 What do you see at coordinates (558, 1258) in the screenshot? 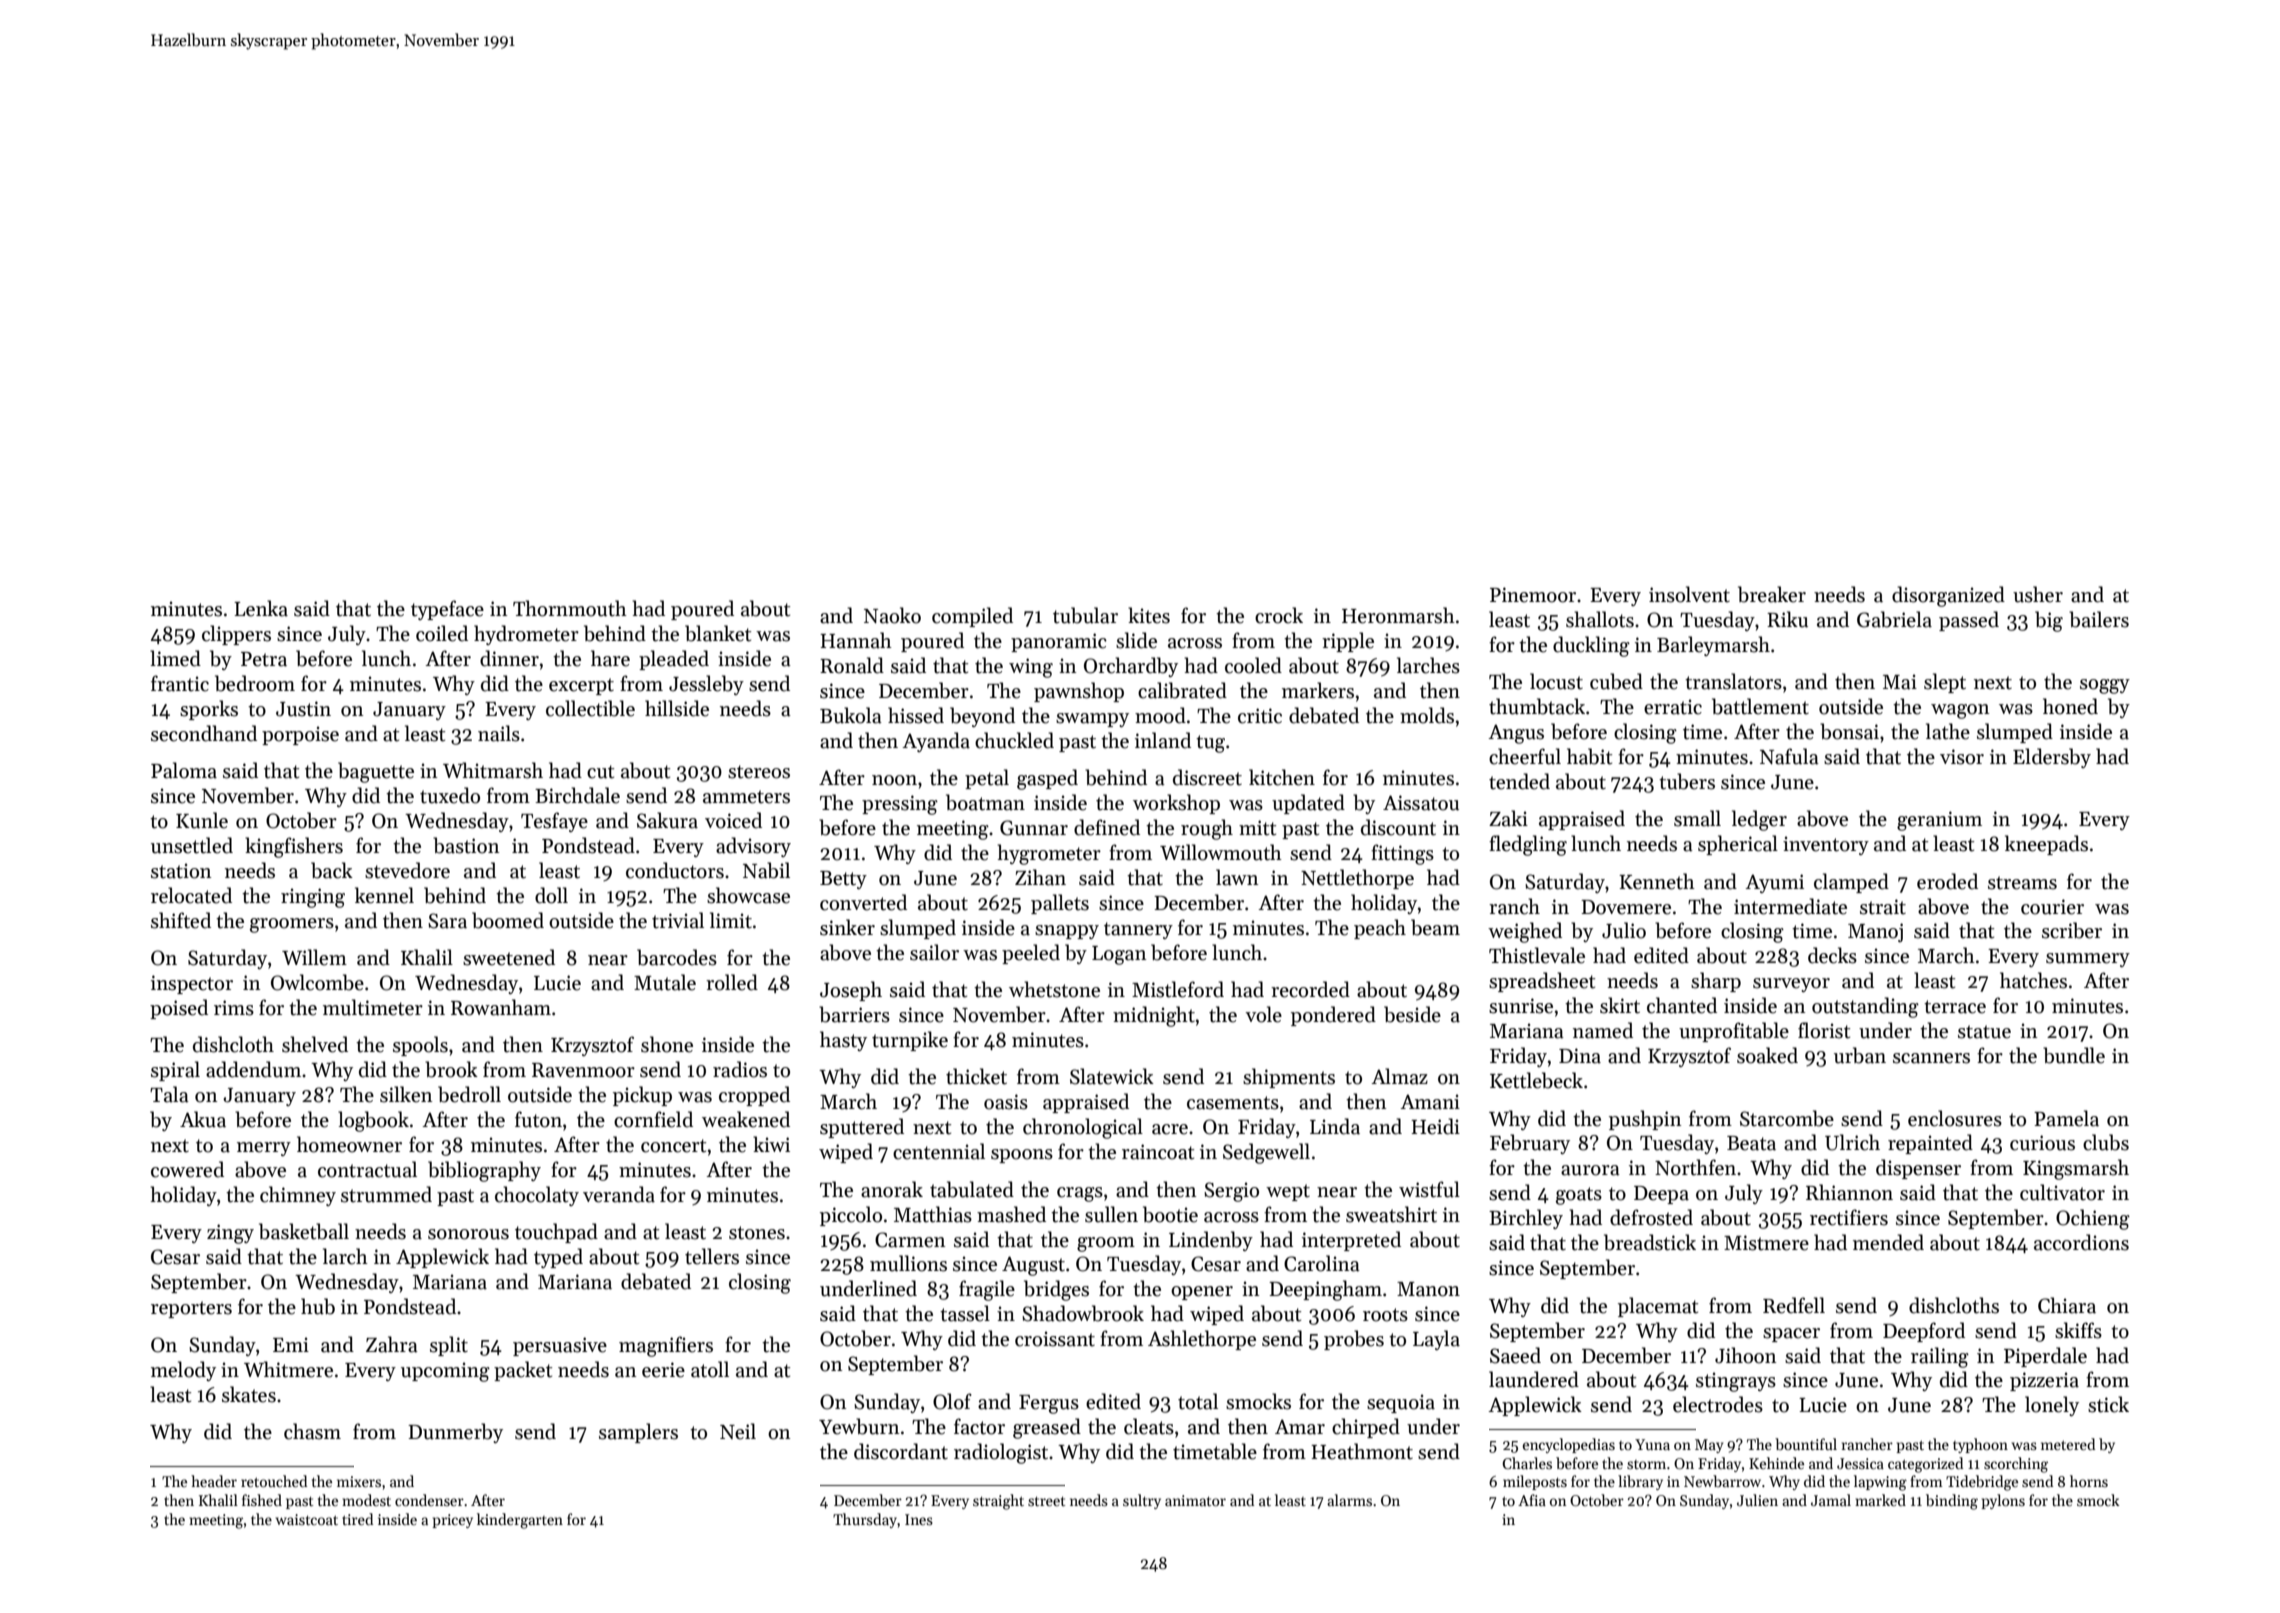
I see `typed` at bounding box center [558, 1258].
